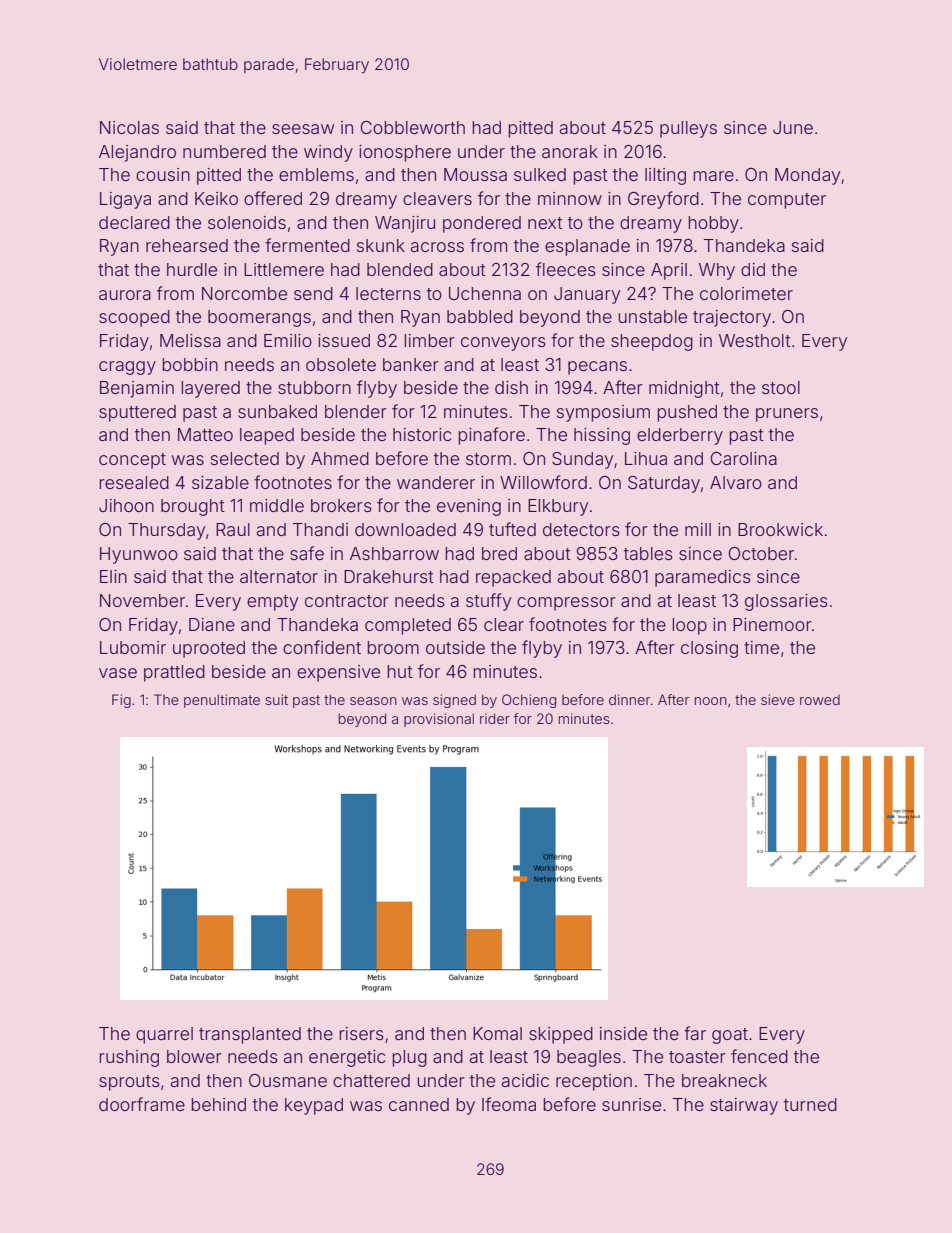 The height and width of the image is (1233, 952). Describe the element at coordinates (129, 127) in the image. I see `Nicolas` at that location.
